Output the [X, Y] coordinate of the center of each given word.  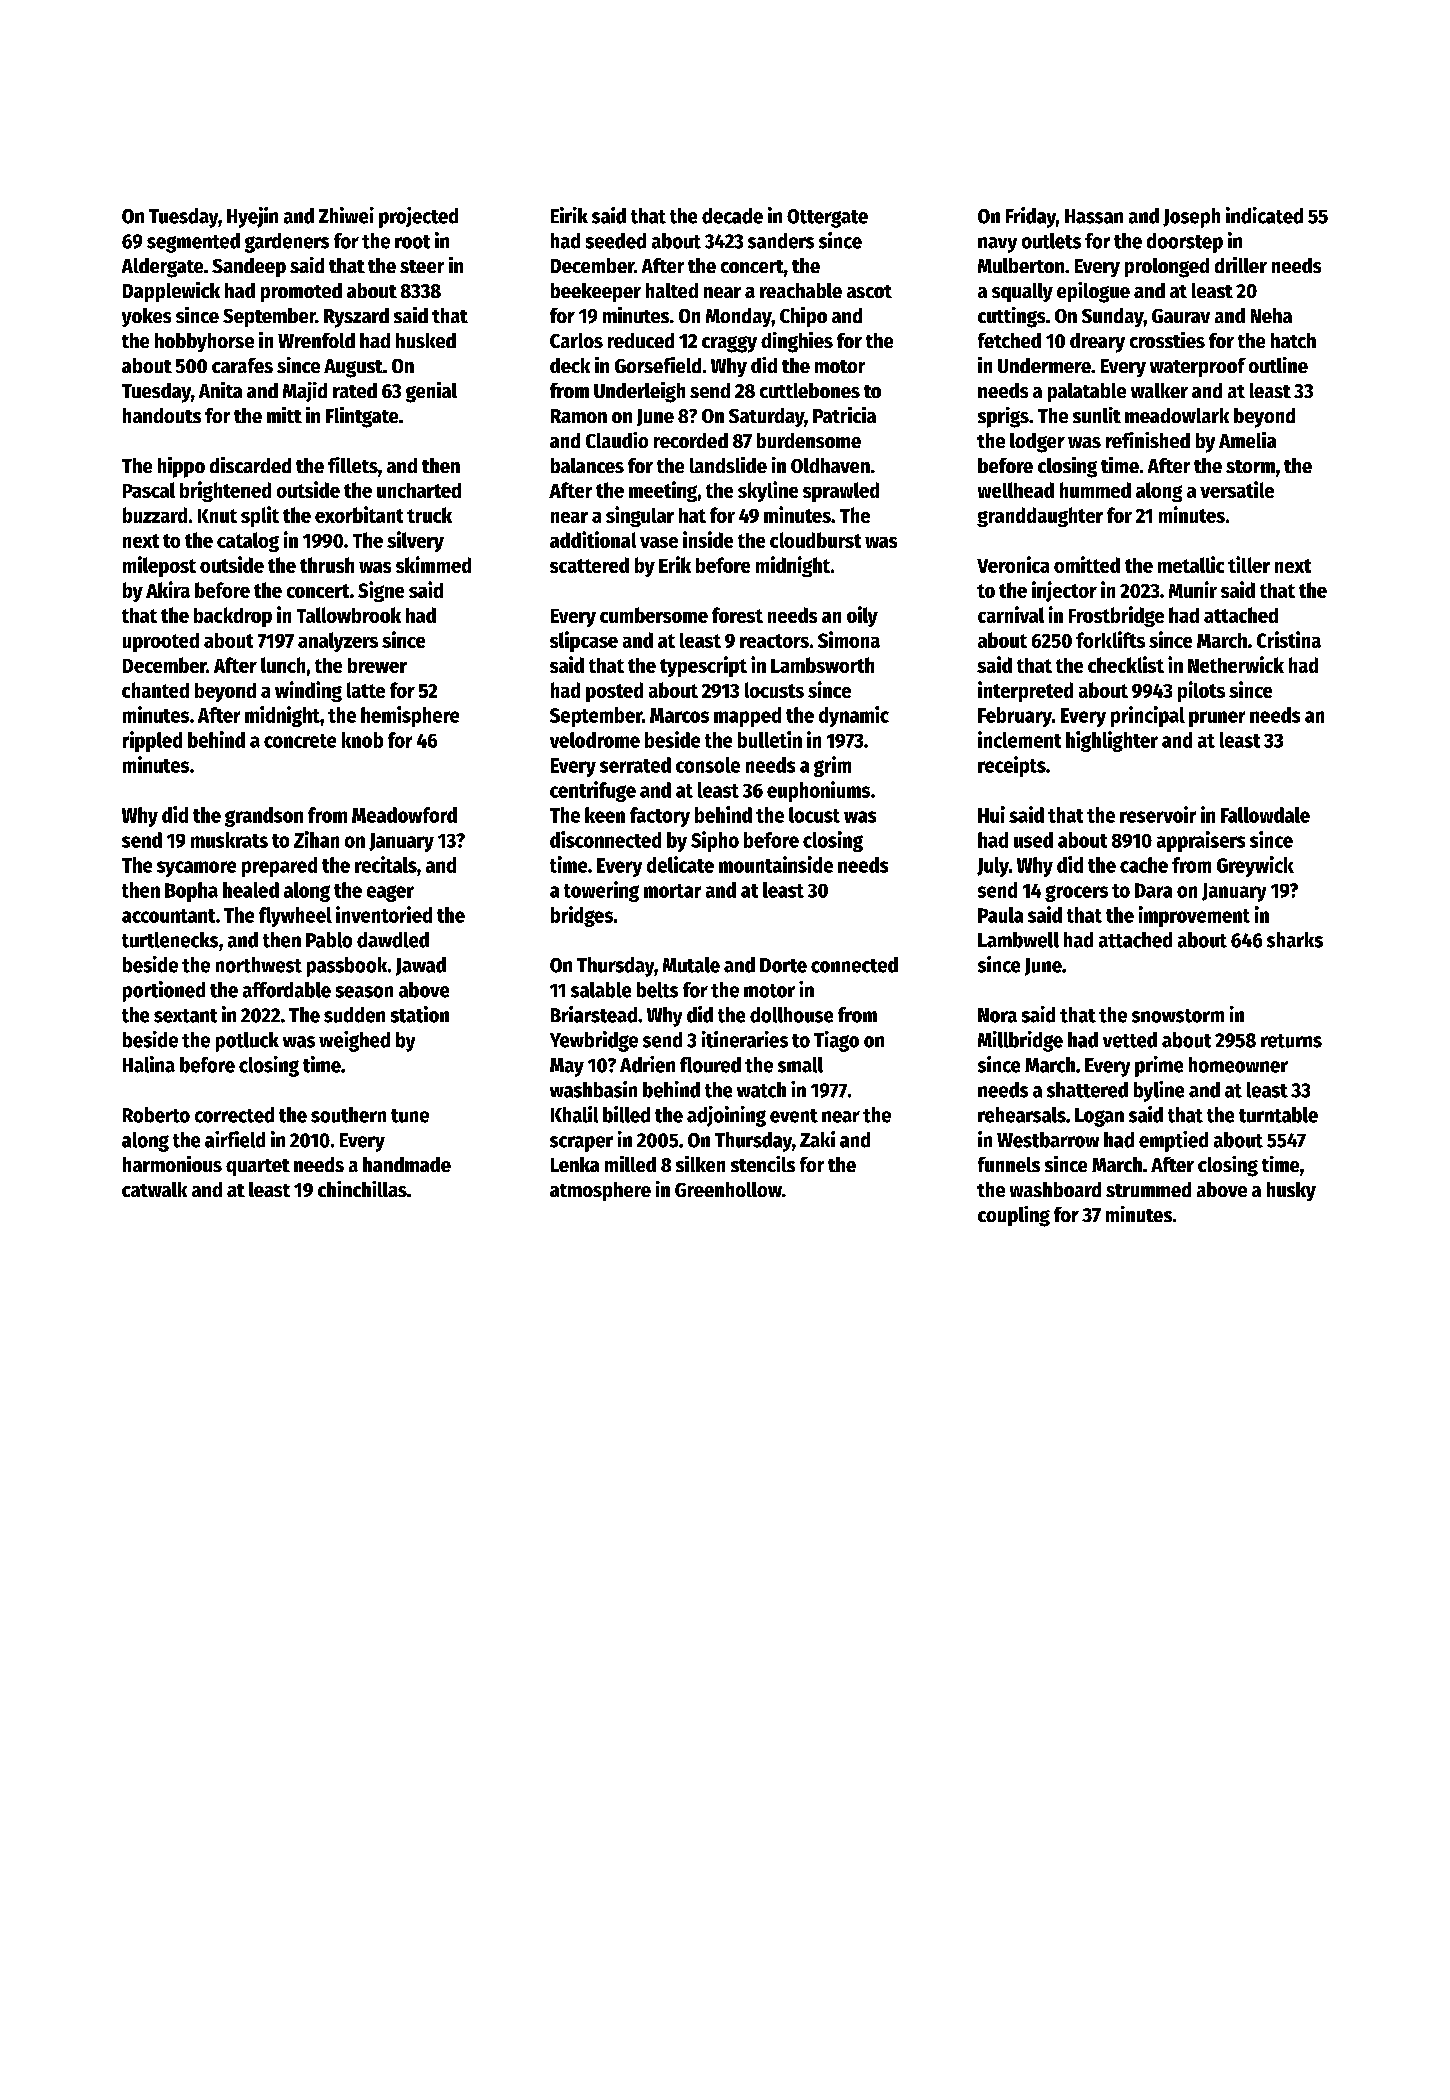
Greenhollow [728, 1189]
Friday [1031, 217]
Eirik [569, 215]
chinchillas [362, 1189]
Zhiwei [346, 215]
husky [1291, 1191]
